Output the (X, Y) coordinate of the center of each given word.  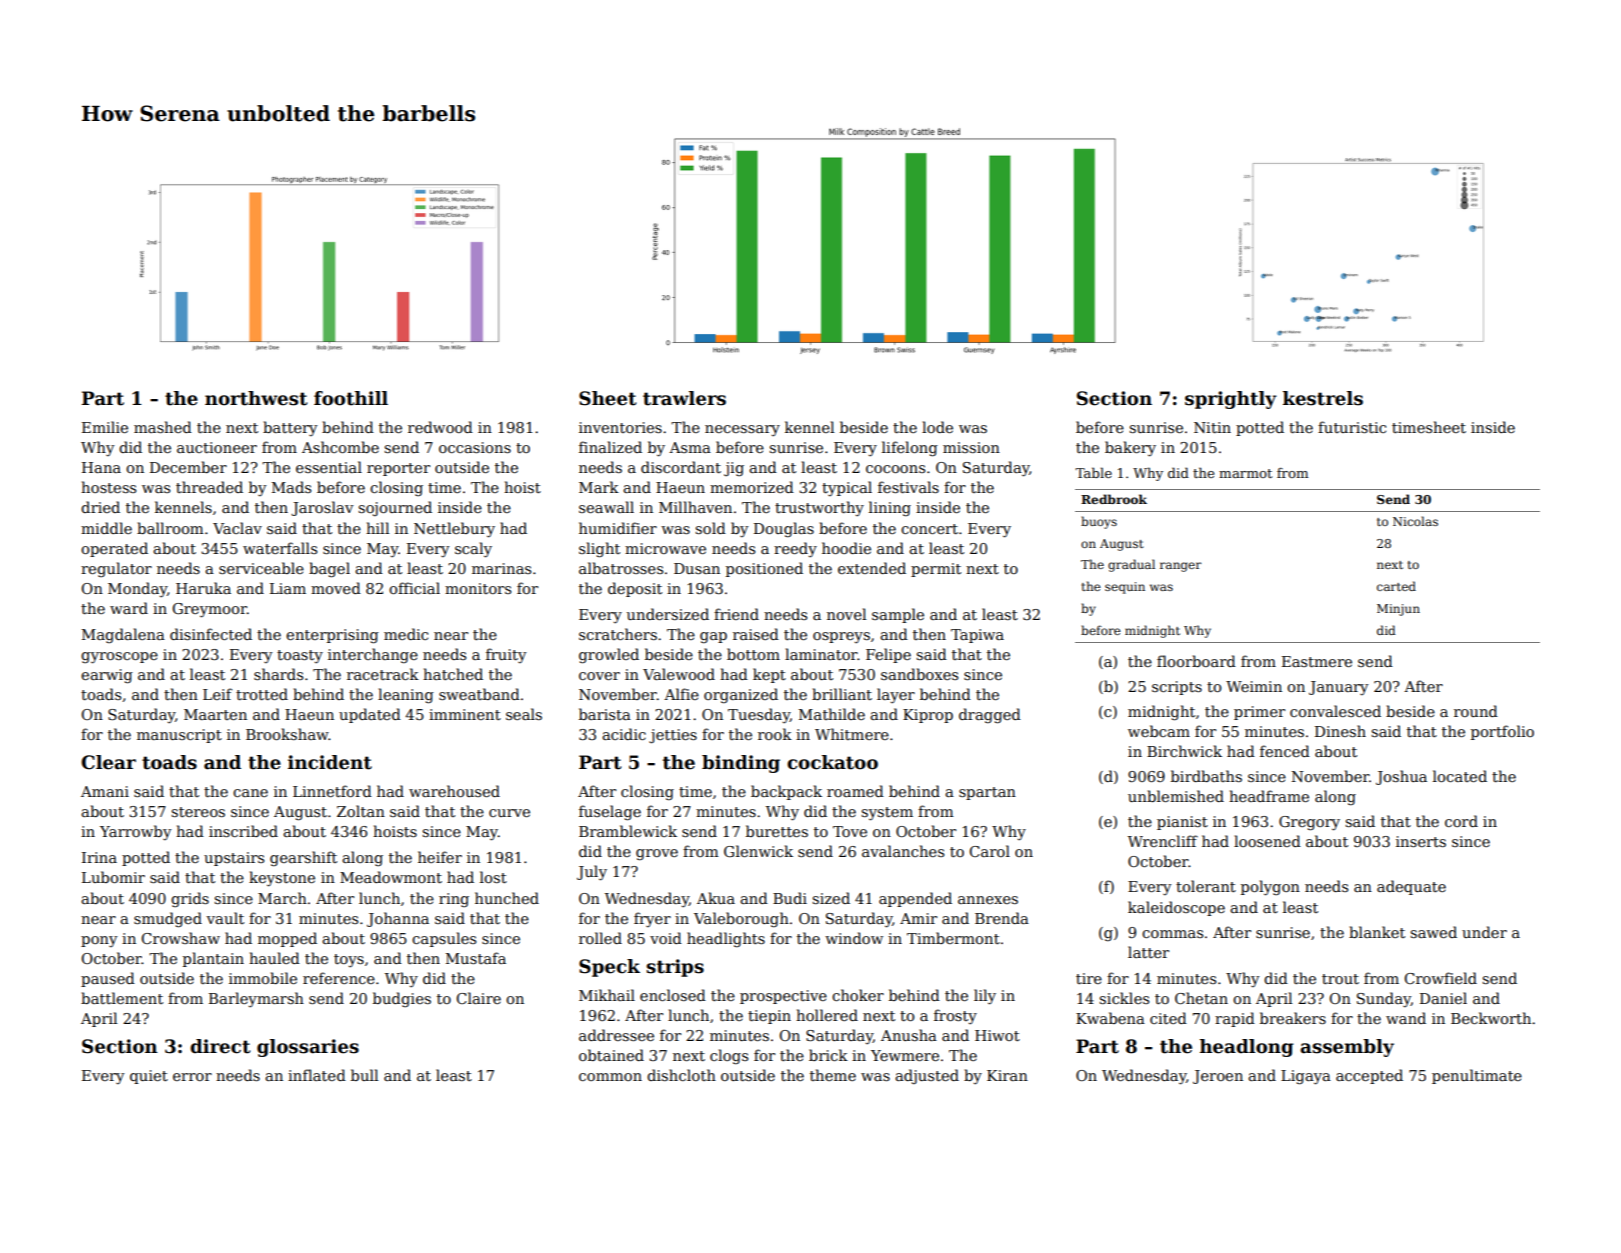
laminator (821, 654)
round (1476, 711)
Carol (989, 851)
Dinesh (1340, 731)
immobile (263, 978)
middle (106, 528)
